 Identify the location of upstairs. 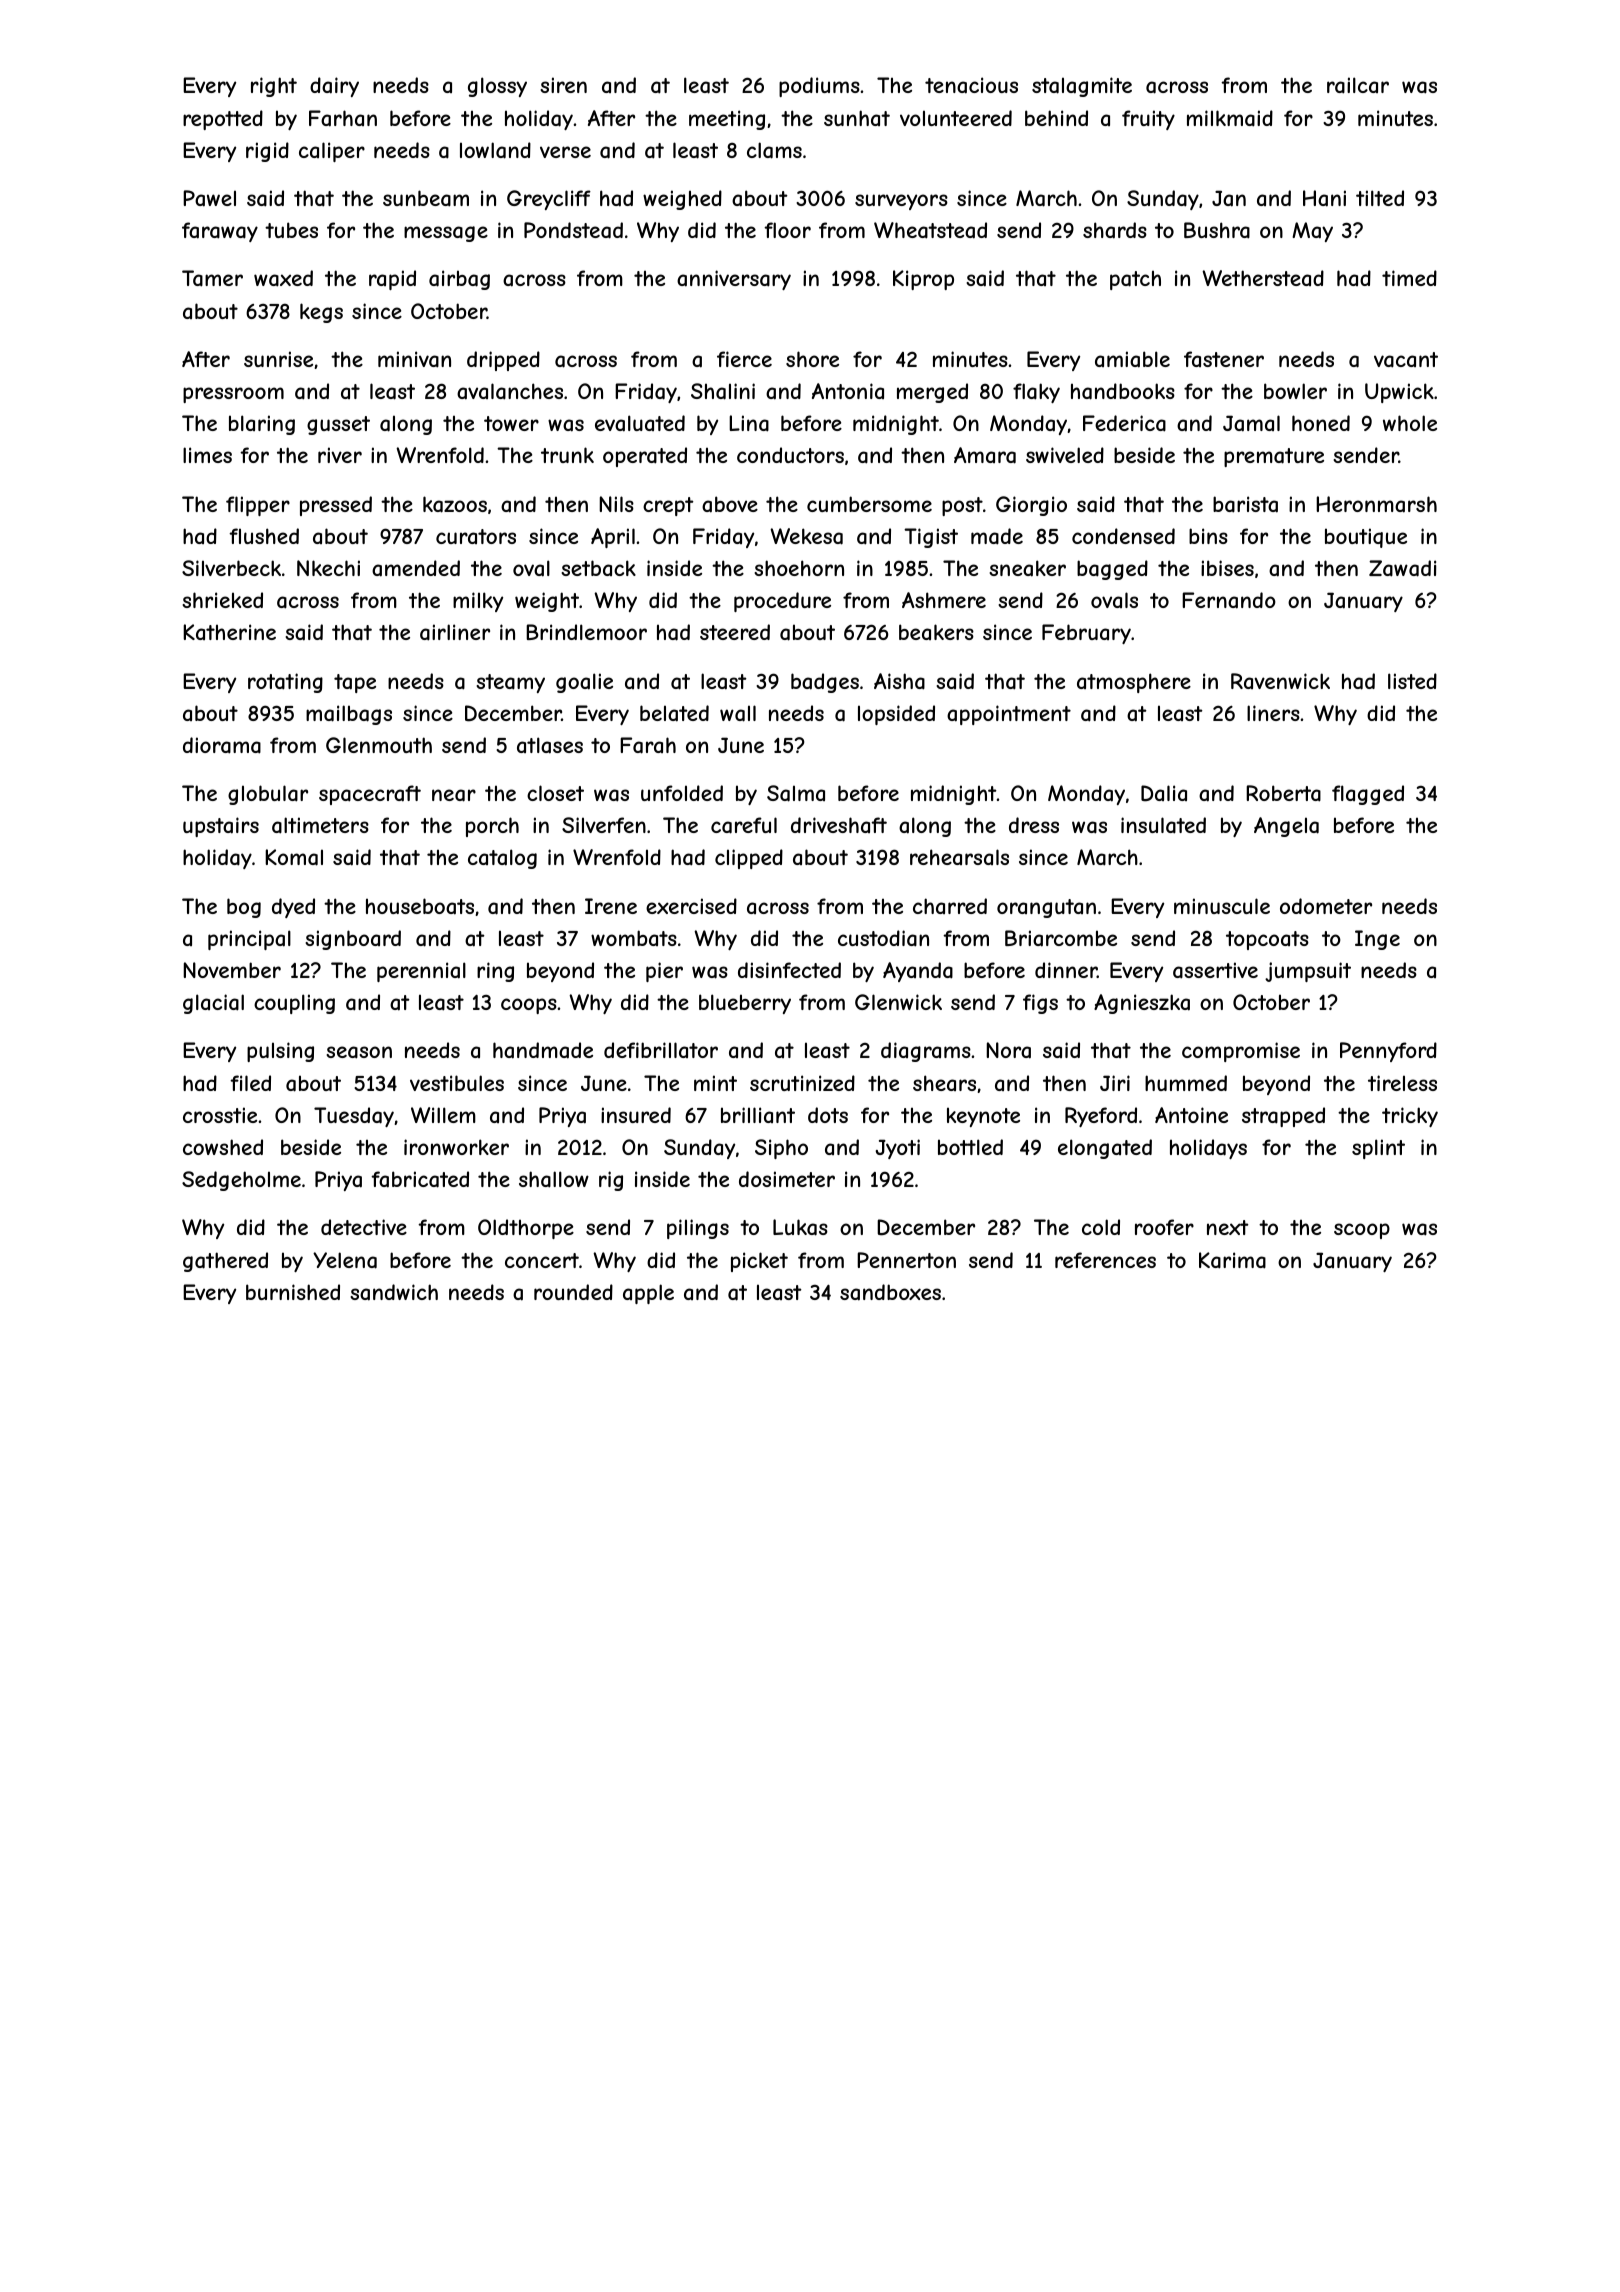
(221, 827).
